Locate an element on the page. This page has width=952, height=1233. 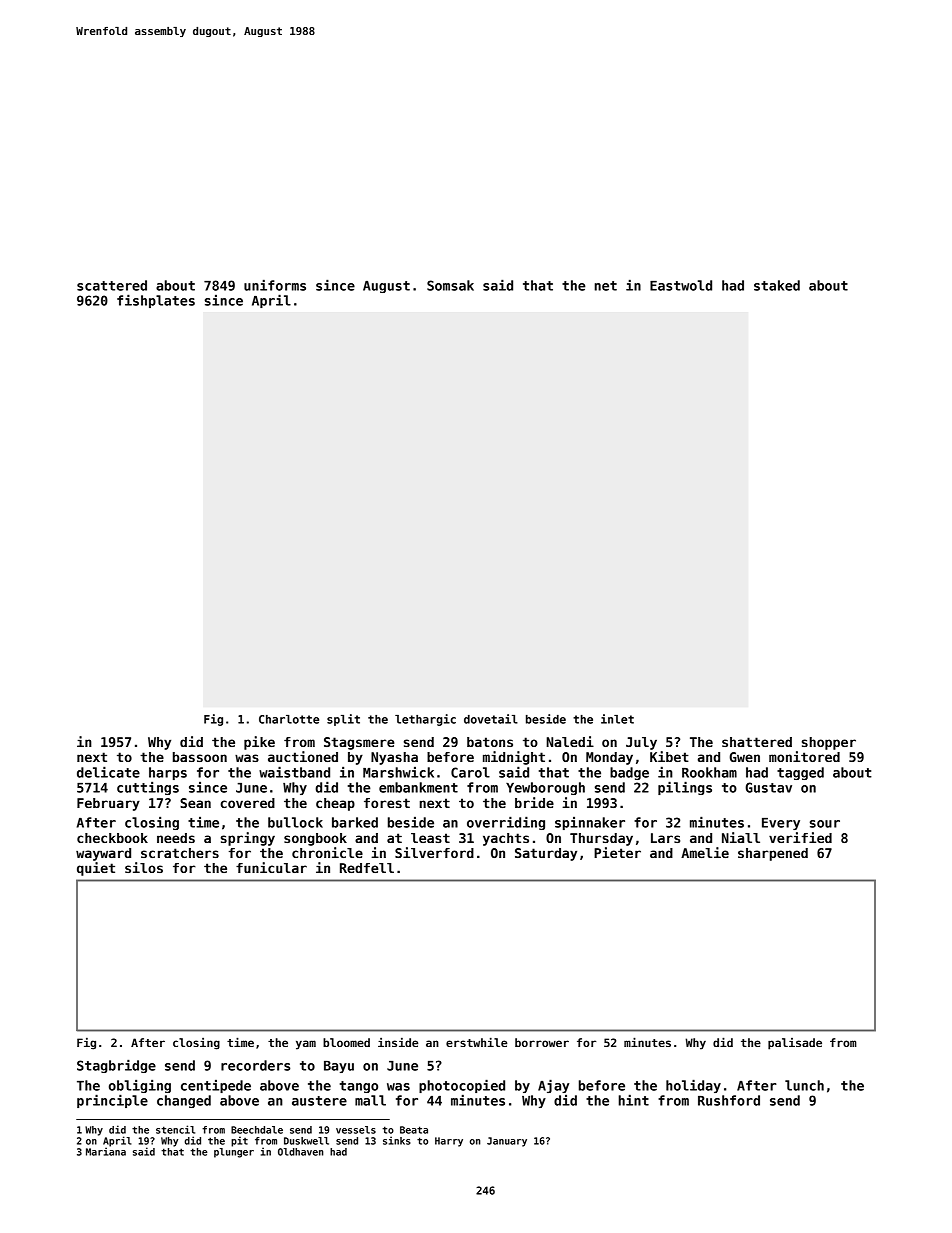
Somsak is located at coordinates (450, 285).
